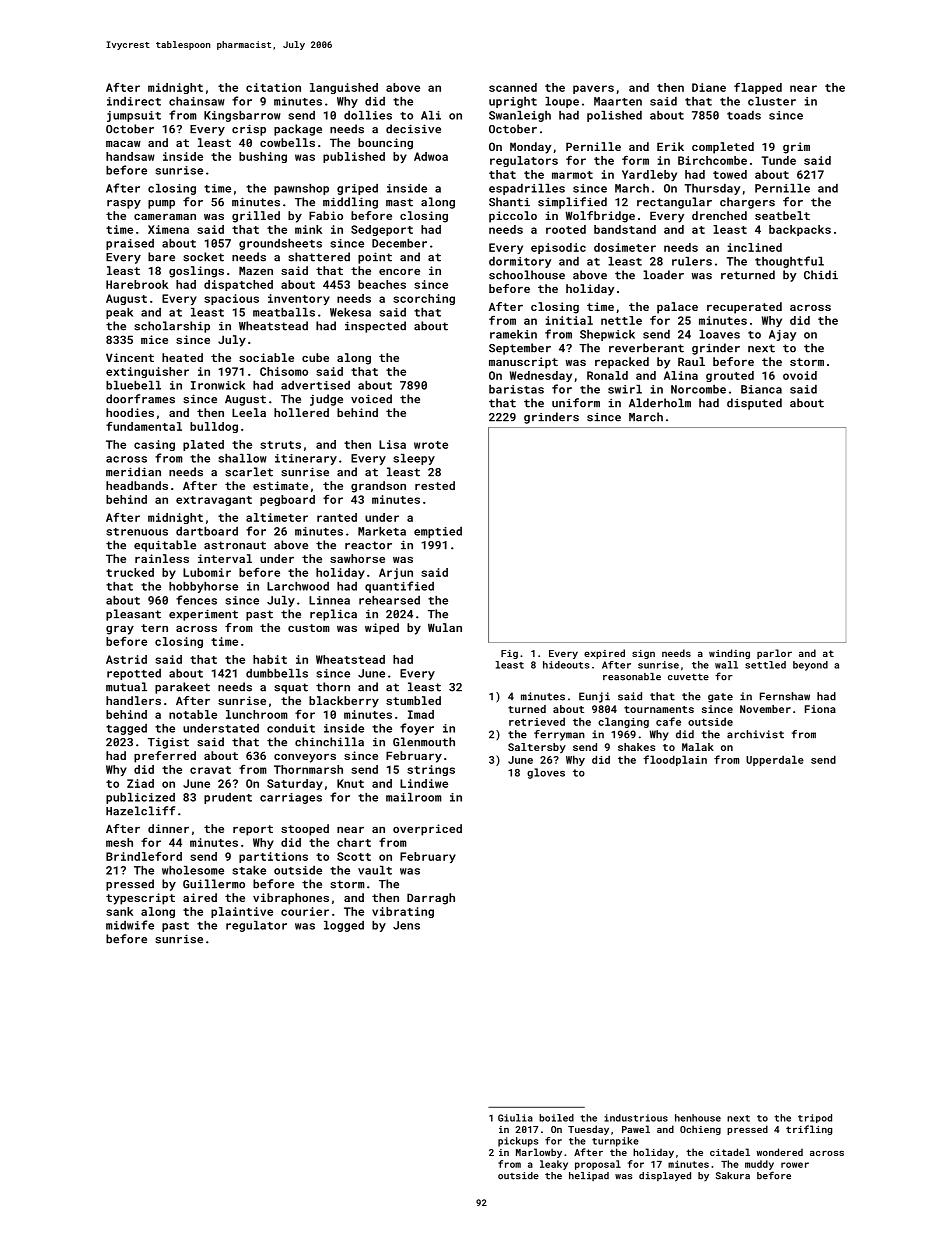 This screenshot has height=1233, width=952. I want to click on pickups, so click(518, 1142).
